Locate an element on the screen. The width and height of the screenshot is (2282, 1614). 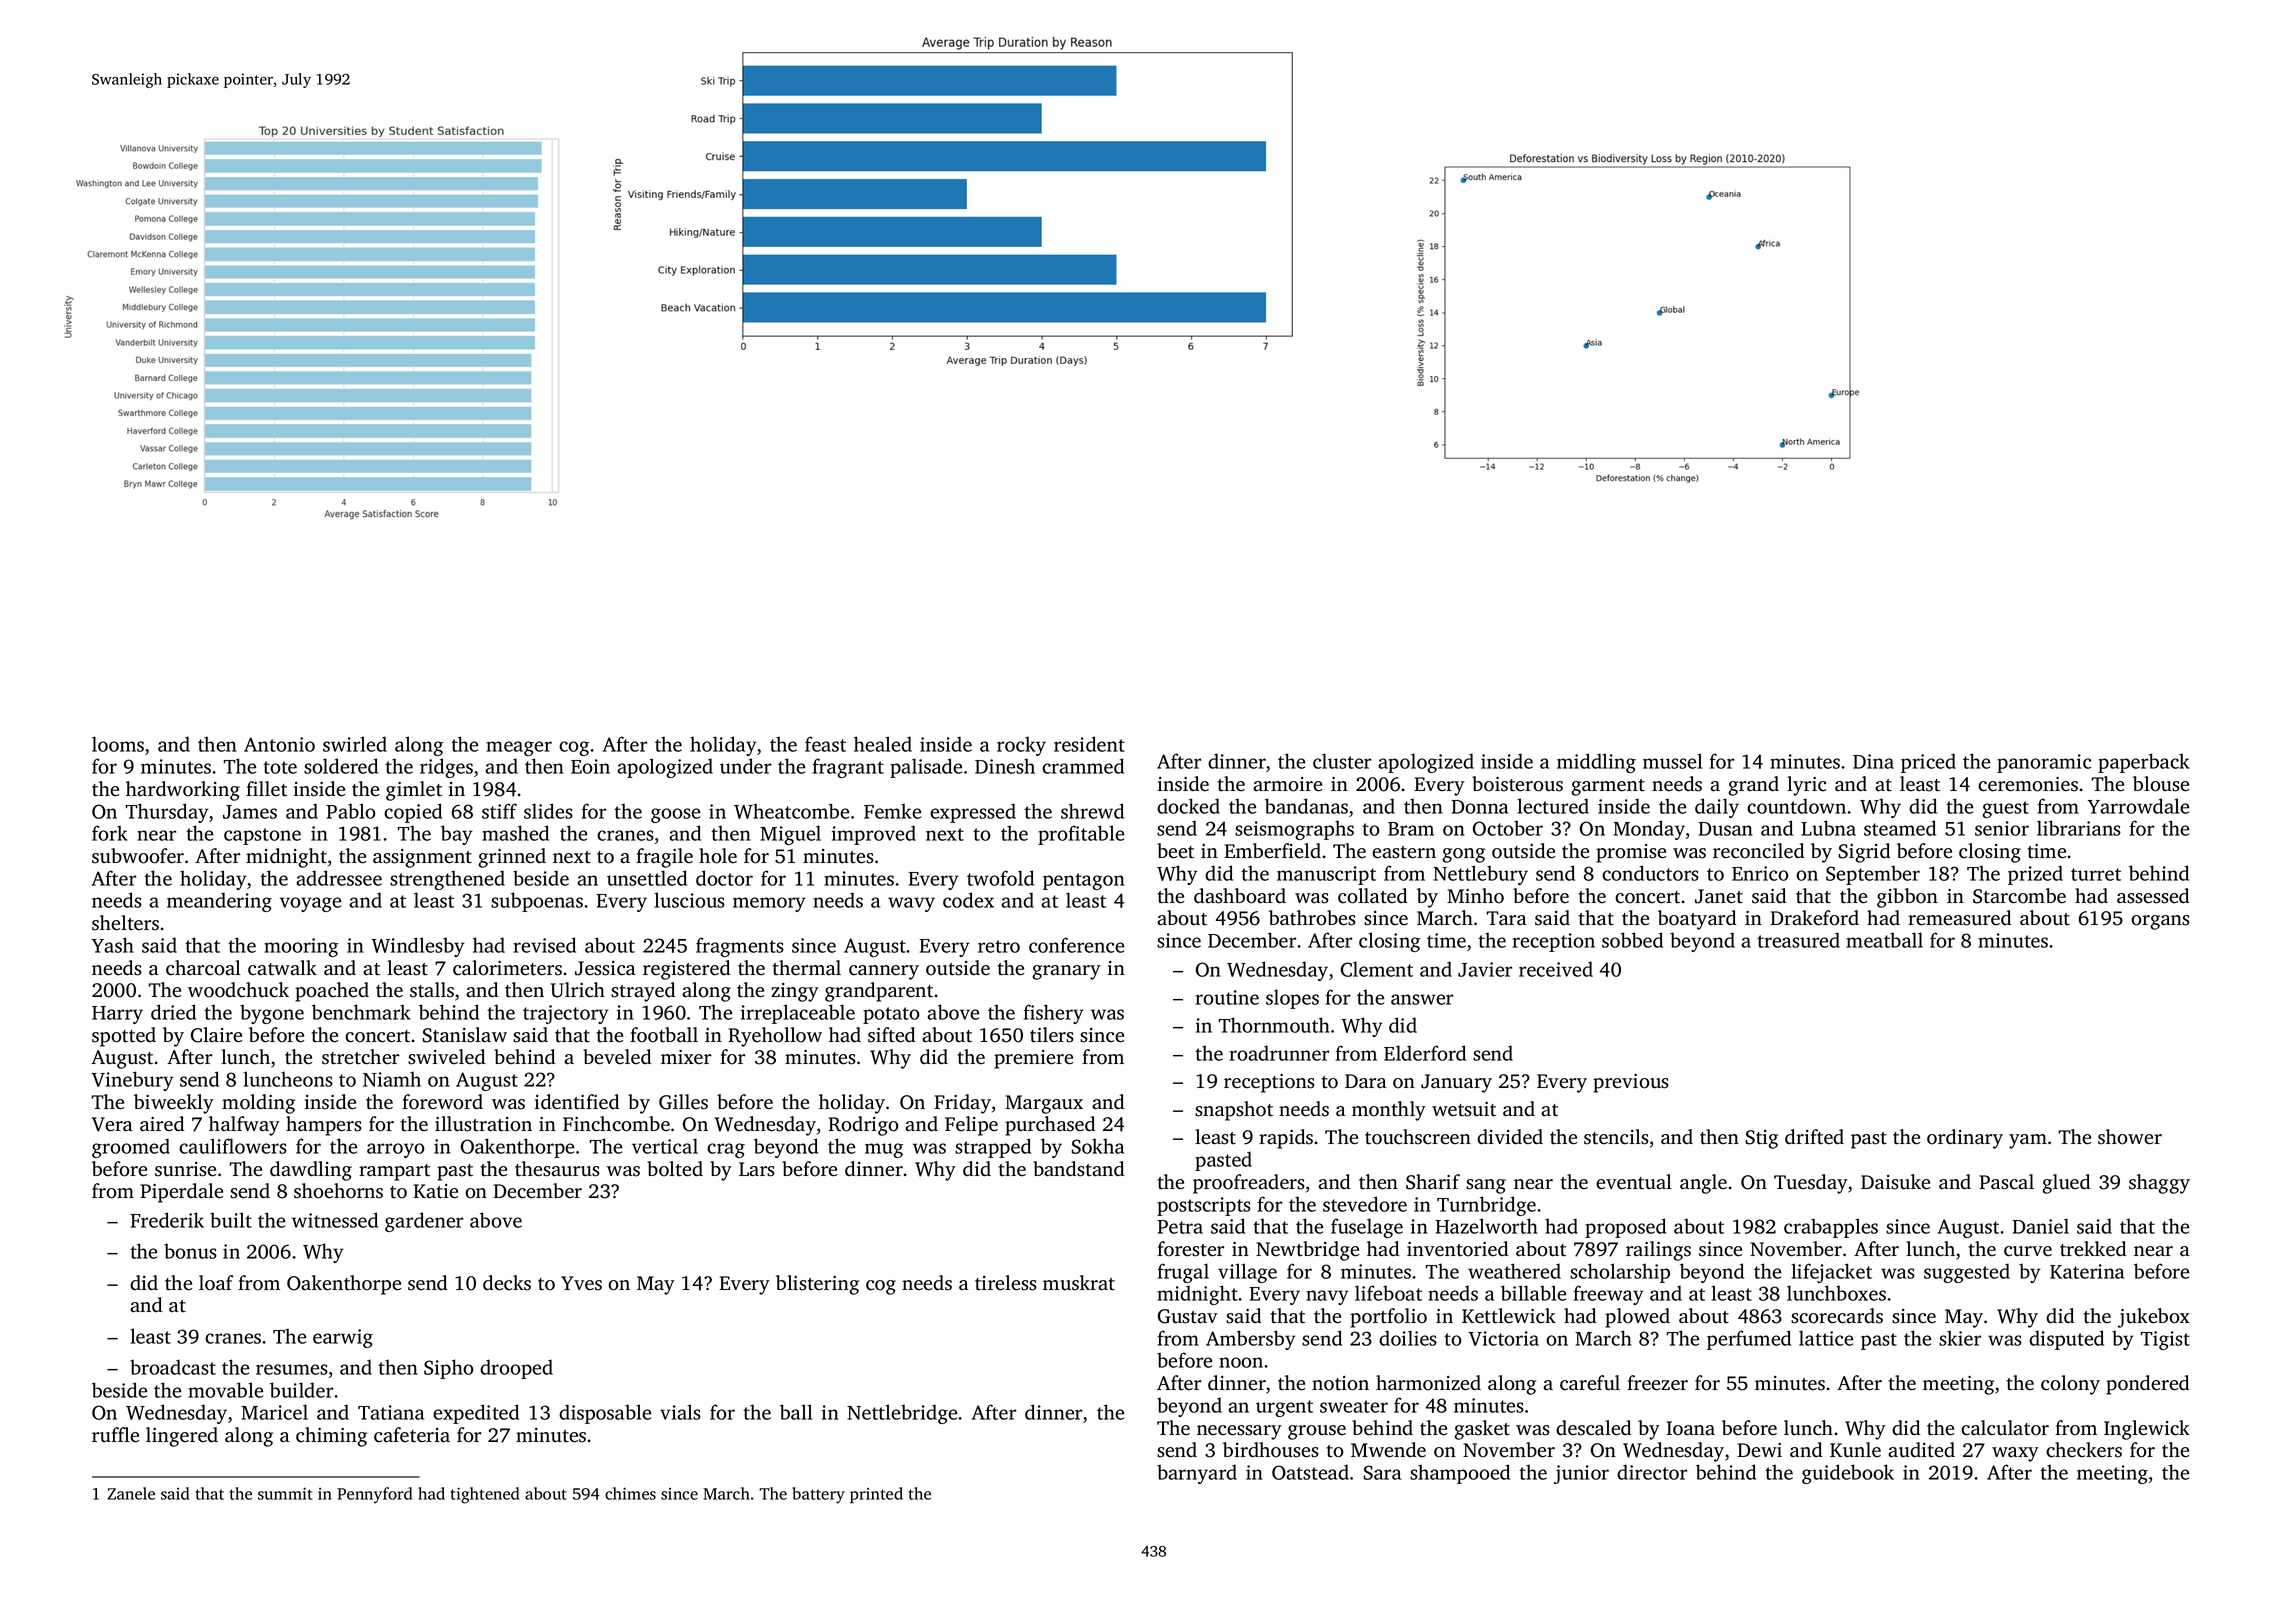
yam is located at coordinates (2028, 1141).
